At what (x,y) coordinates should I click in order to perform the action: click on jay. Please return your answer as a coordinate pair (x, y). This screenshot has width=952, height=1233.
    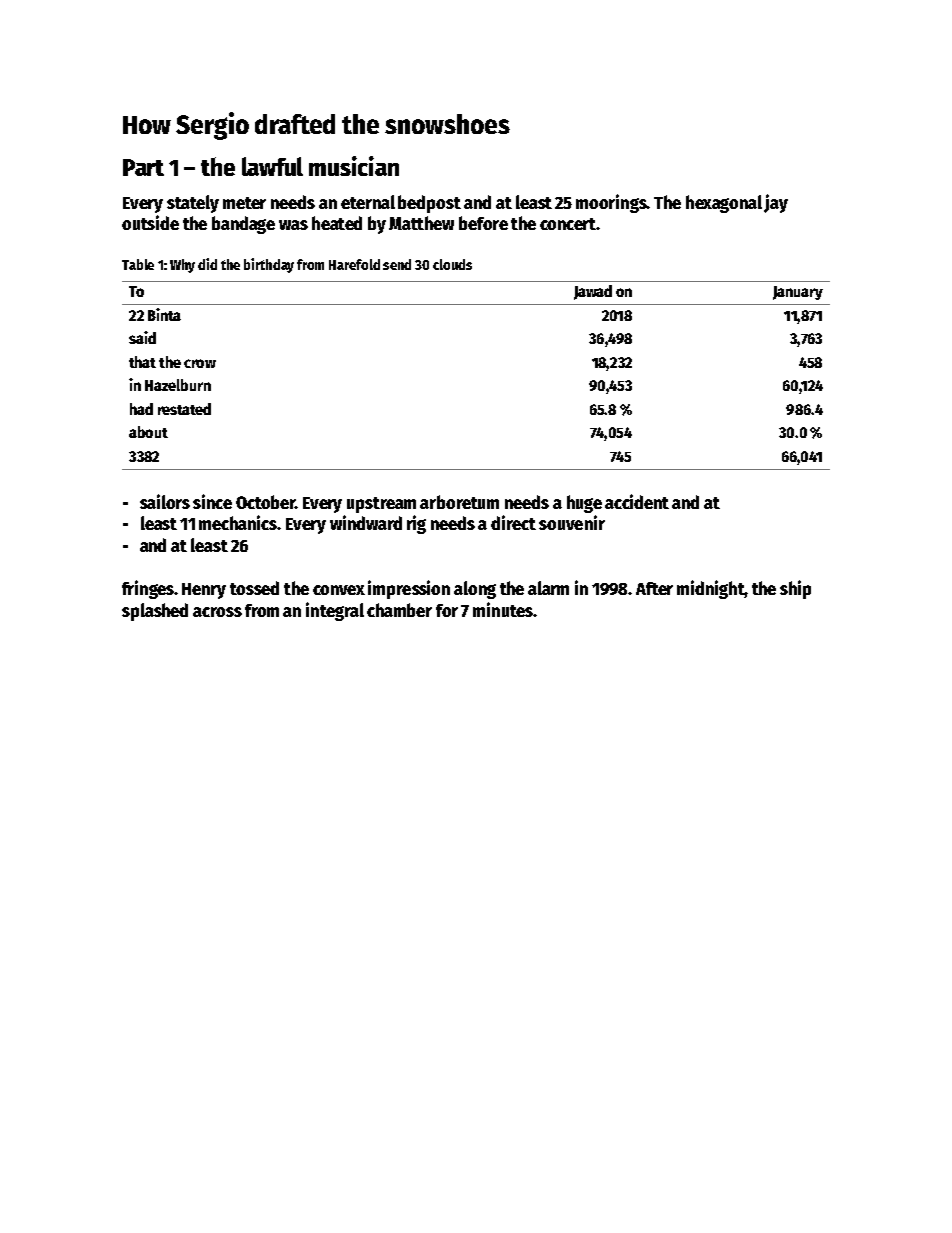
    Looking at the image, I should click on (776, 203).
